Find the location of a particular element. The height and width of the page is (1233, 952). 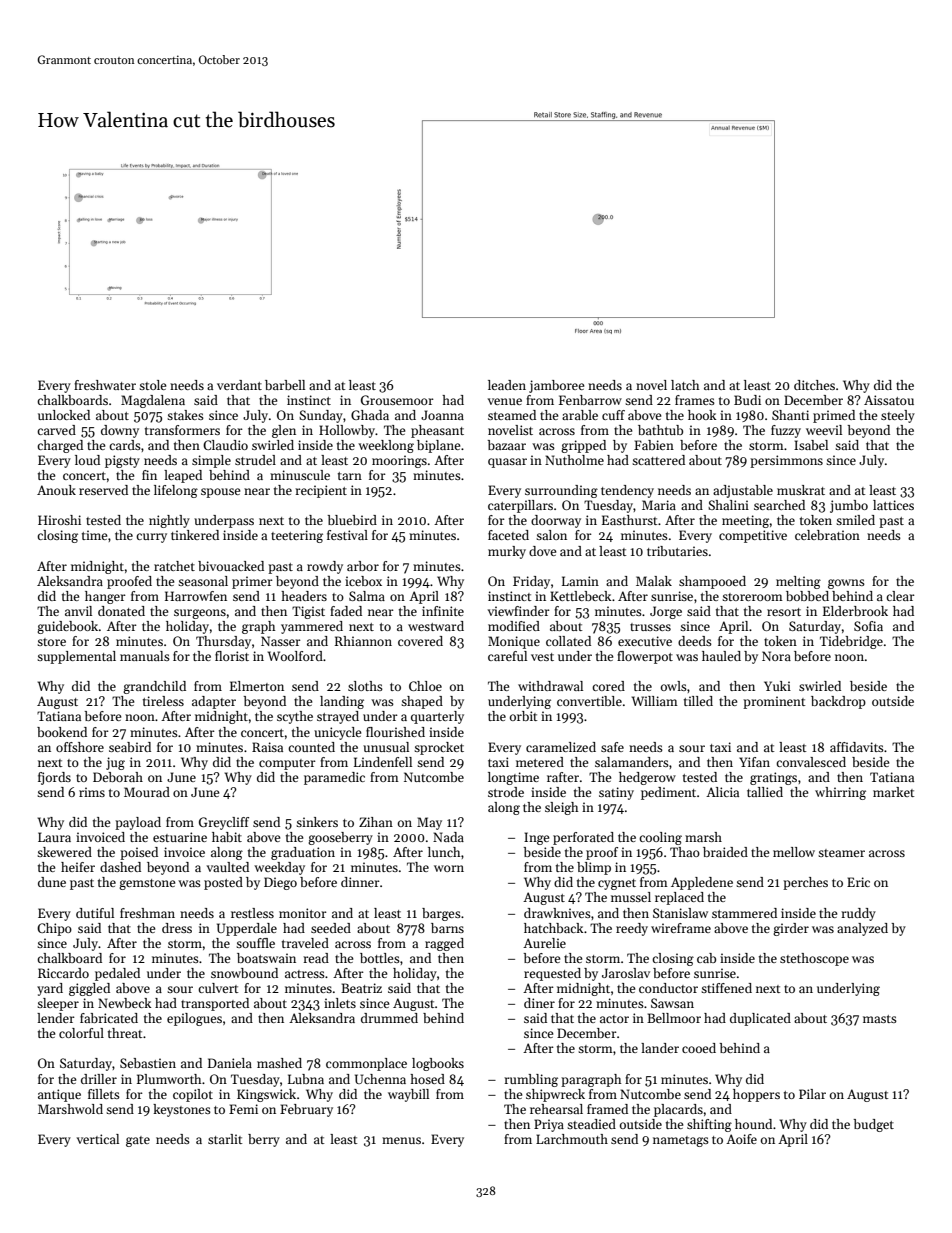

supplemental is located at coordinates (76, 657).
